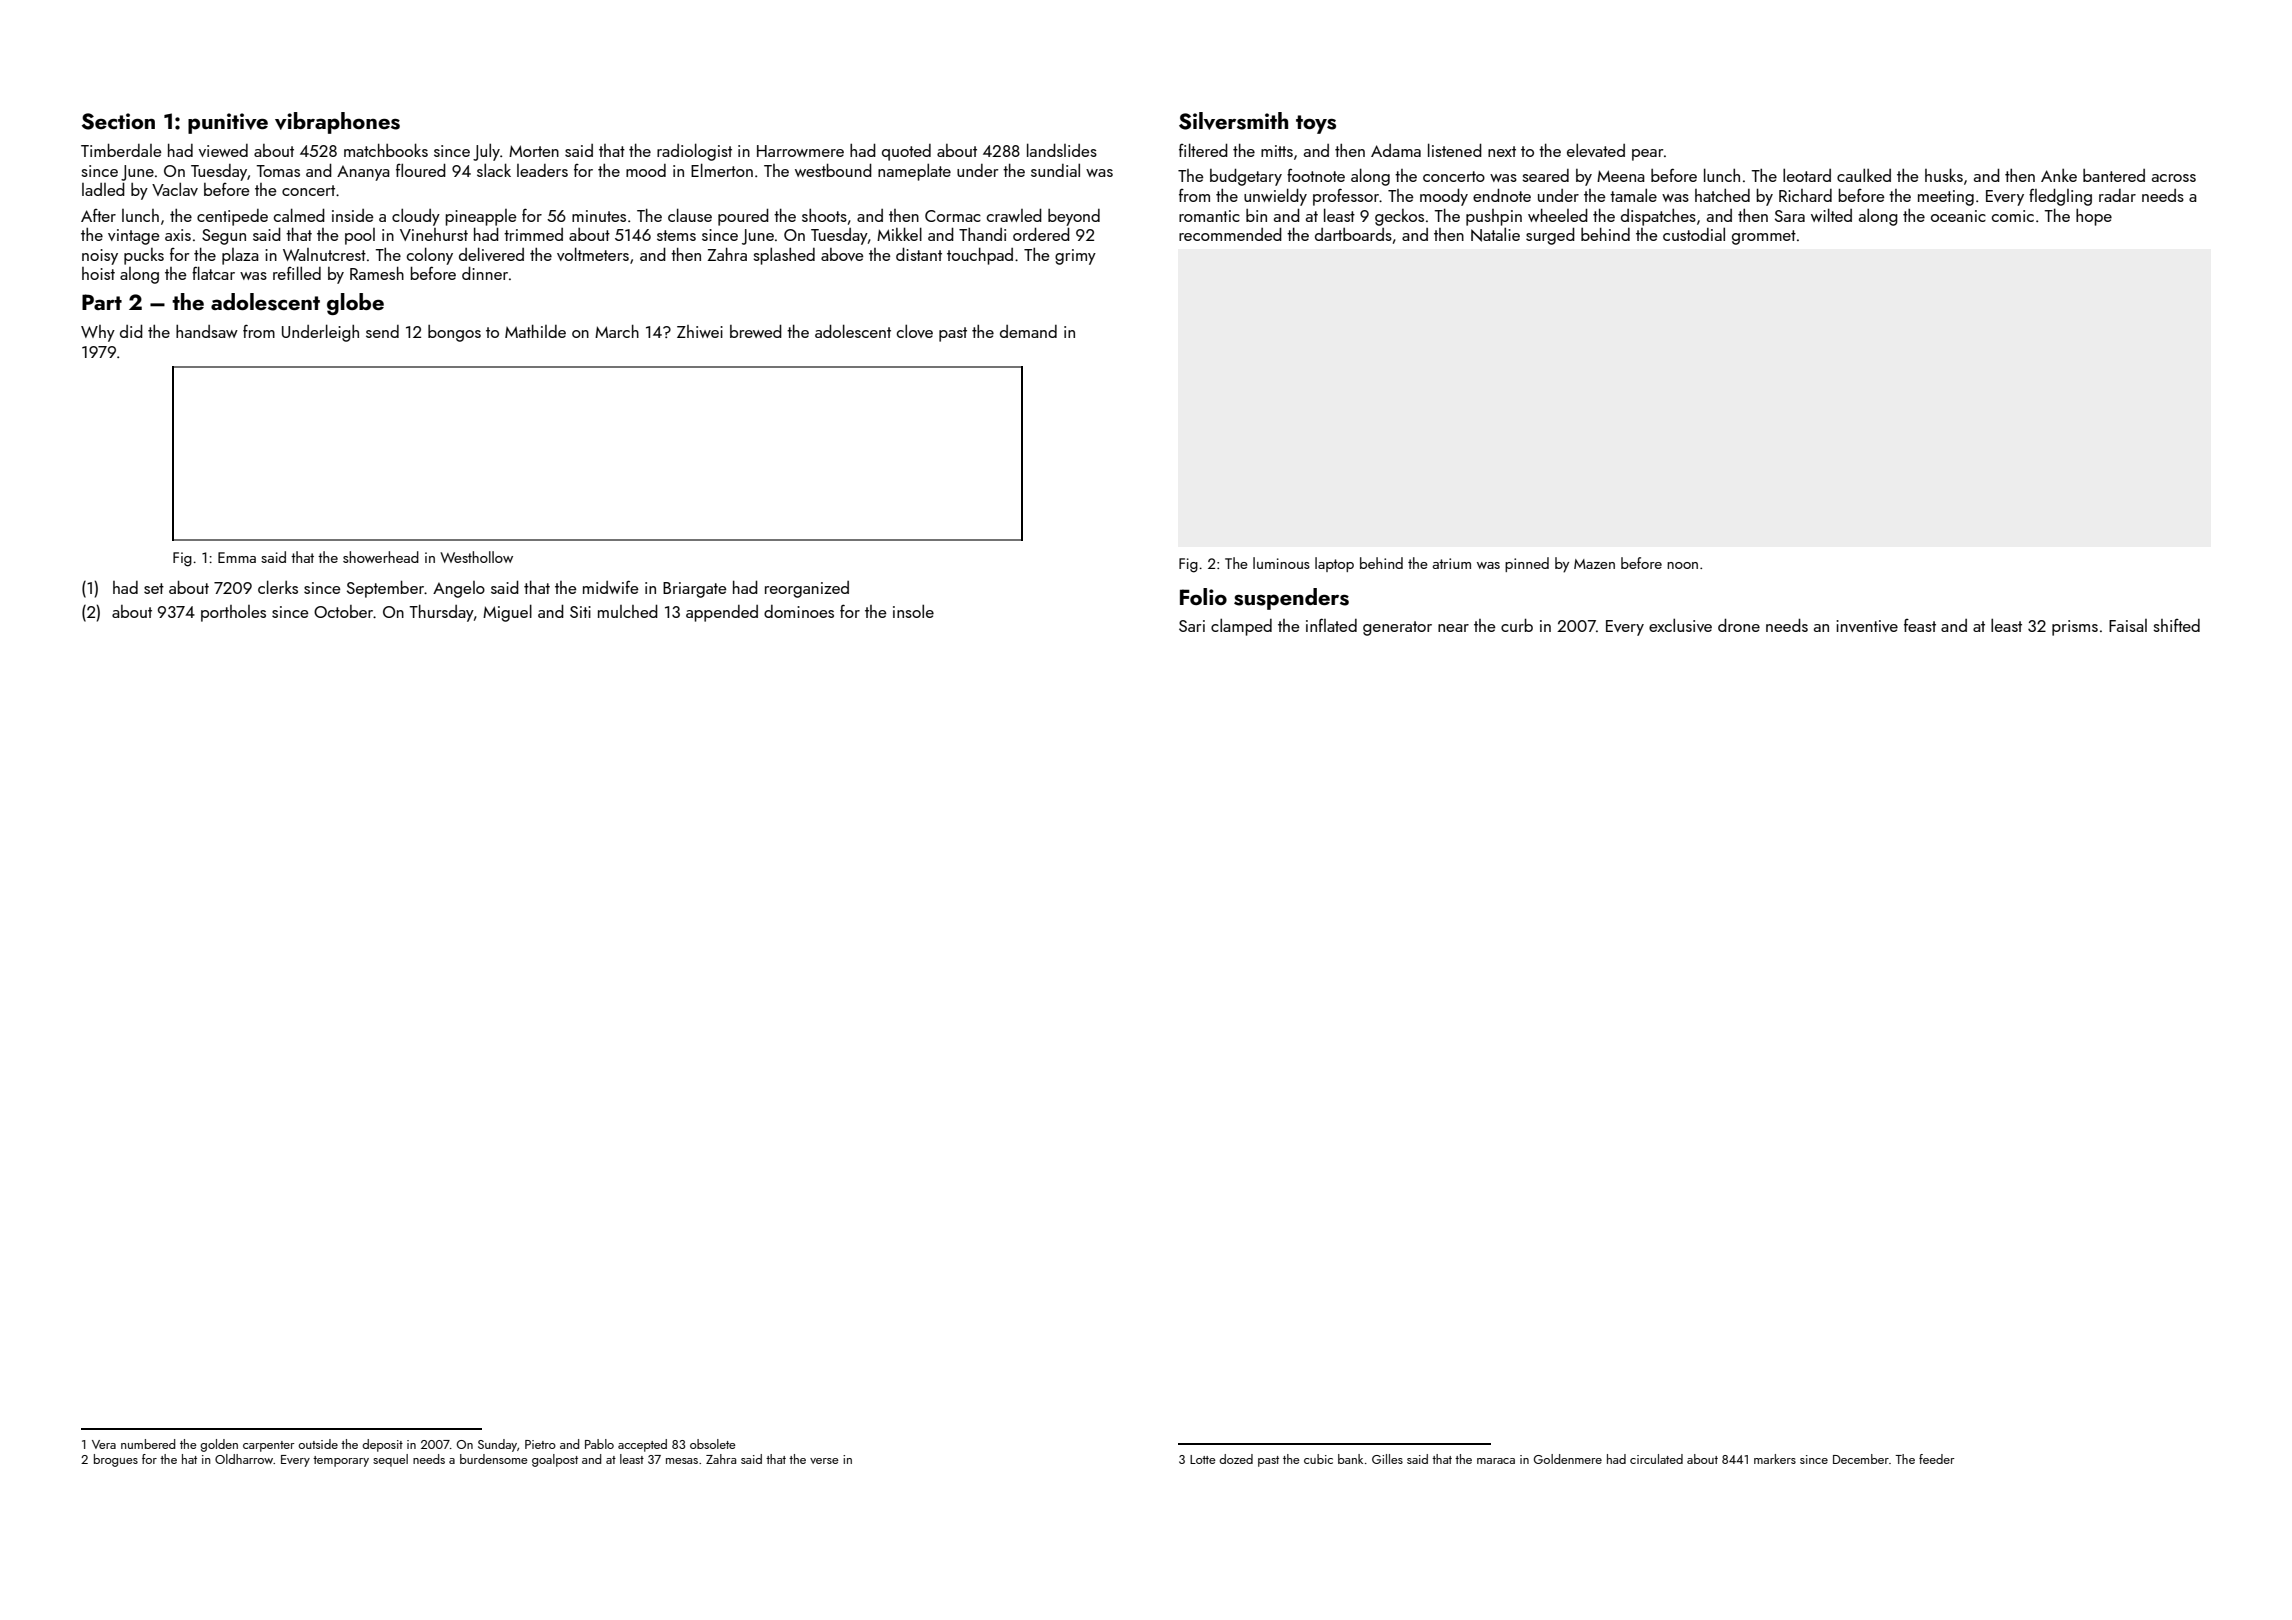 This document has height=1620, width=2292. What do you see at coordinates (318, 1444) in the document?
I see `outside` at bounding box center [318, 1444].
